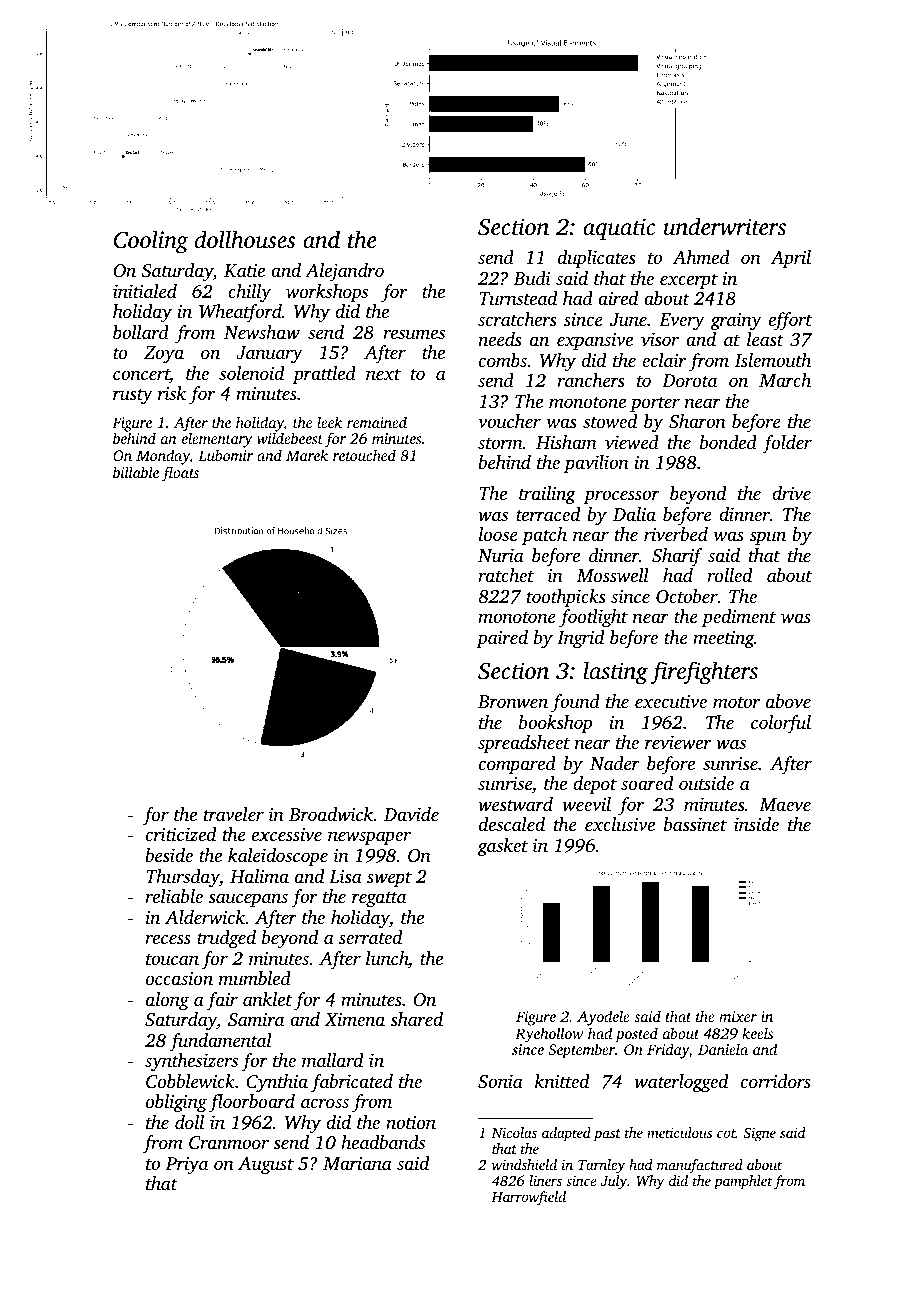  What do you see at coordinates (506, 575) in the page?
I see `ratchet` at bounding box center [506, 575].
